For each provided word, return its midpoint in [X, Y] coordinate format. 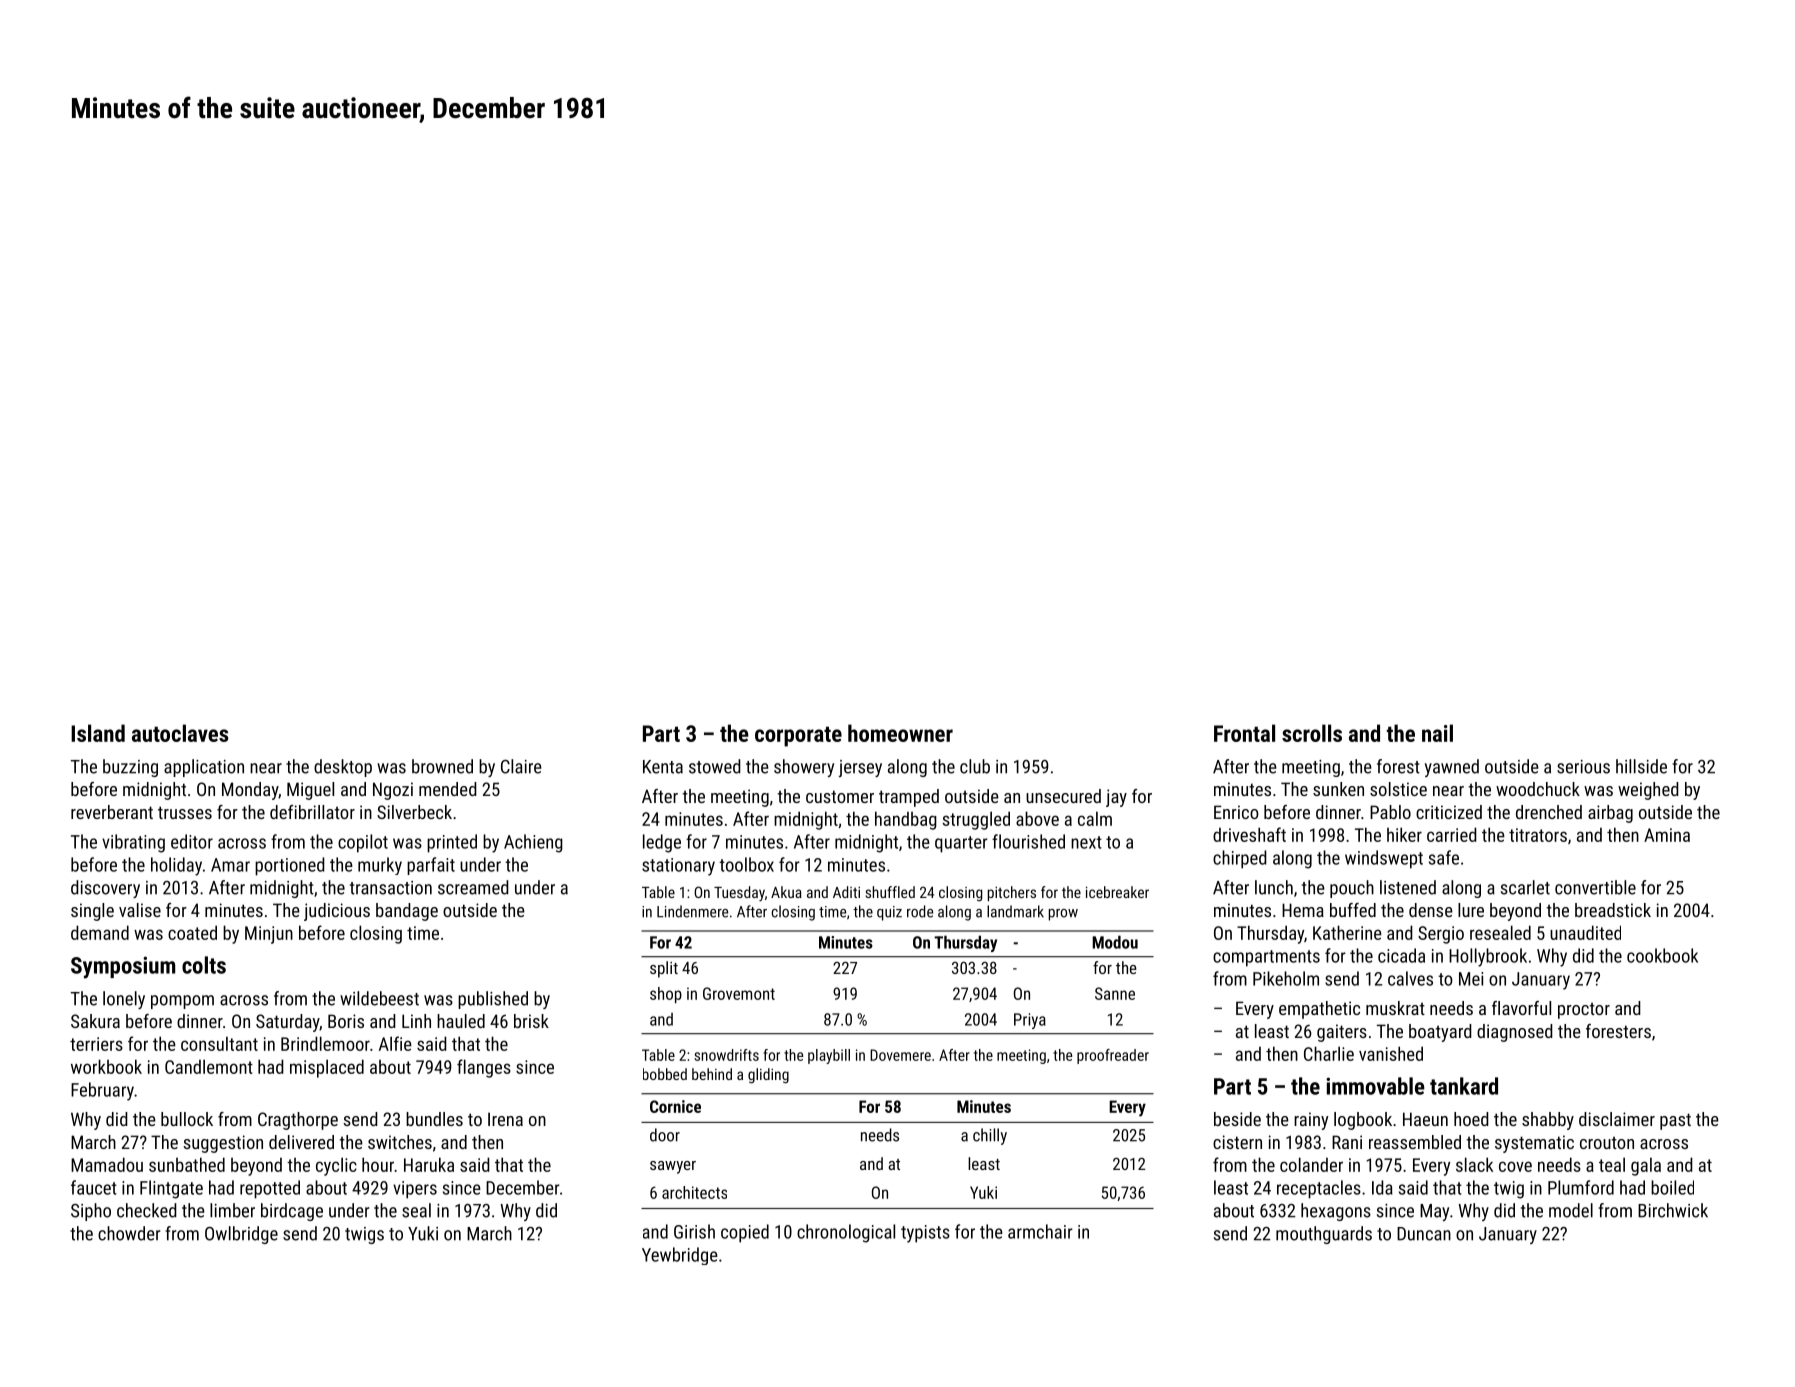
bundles [434, 1119]
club [975, 766]
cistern [1237, 1142]
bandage [407, 912]
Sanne [1115, 993]
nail [1437, 733]
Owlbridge [241, 1235]
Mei [1471, 979]
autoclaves [180, 733]
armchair [1040, 1231]
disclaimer [1617, 1119]
